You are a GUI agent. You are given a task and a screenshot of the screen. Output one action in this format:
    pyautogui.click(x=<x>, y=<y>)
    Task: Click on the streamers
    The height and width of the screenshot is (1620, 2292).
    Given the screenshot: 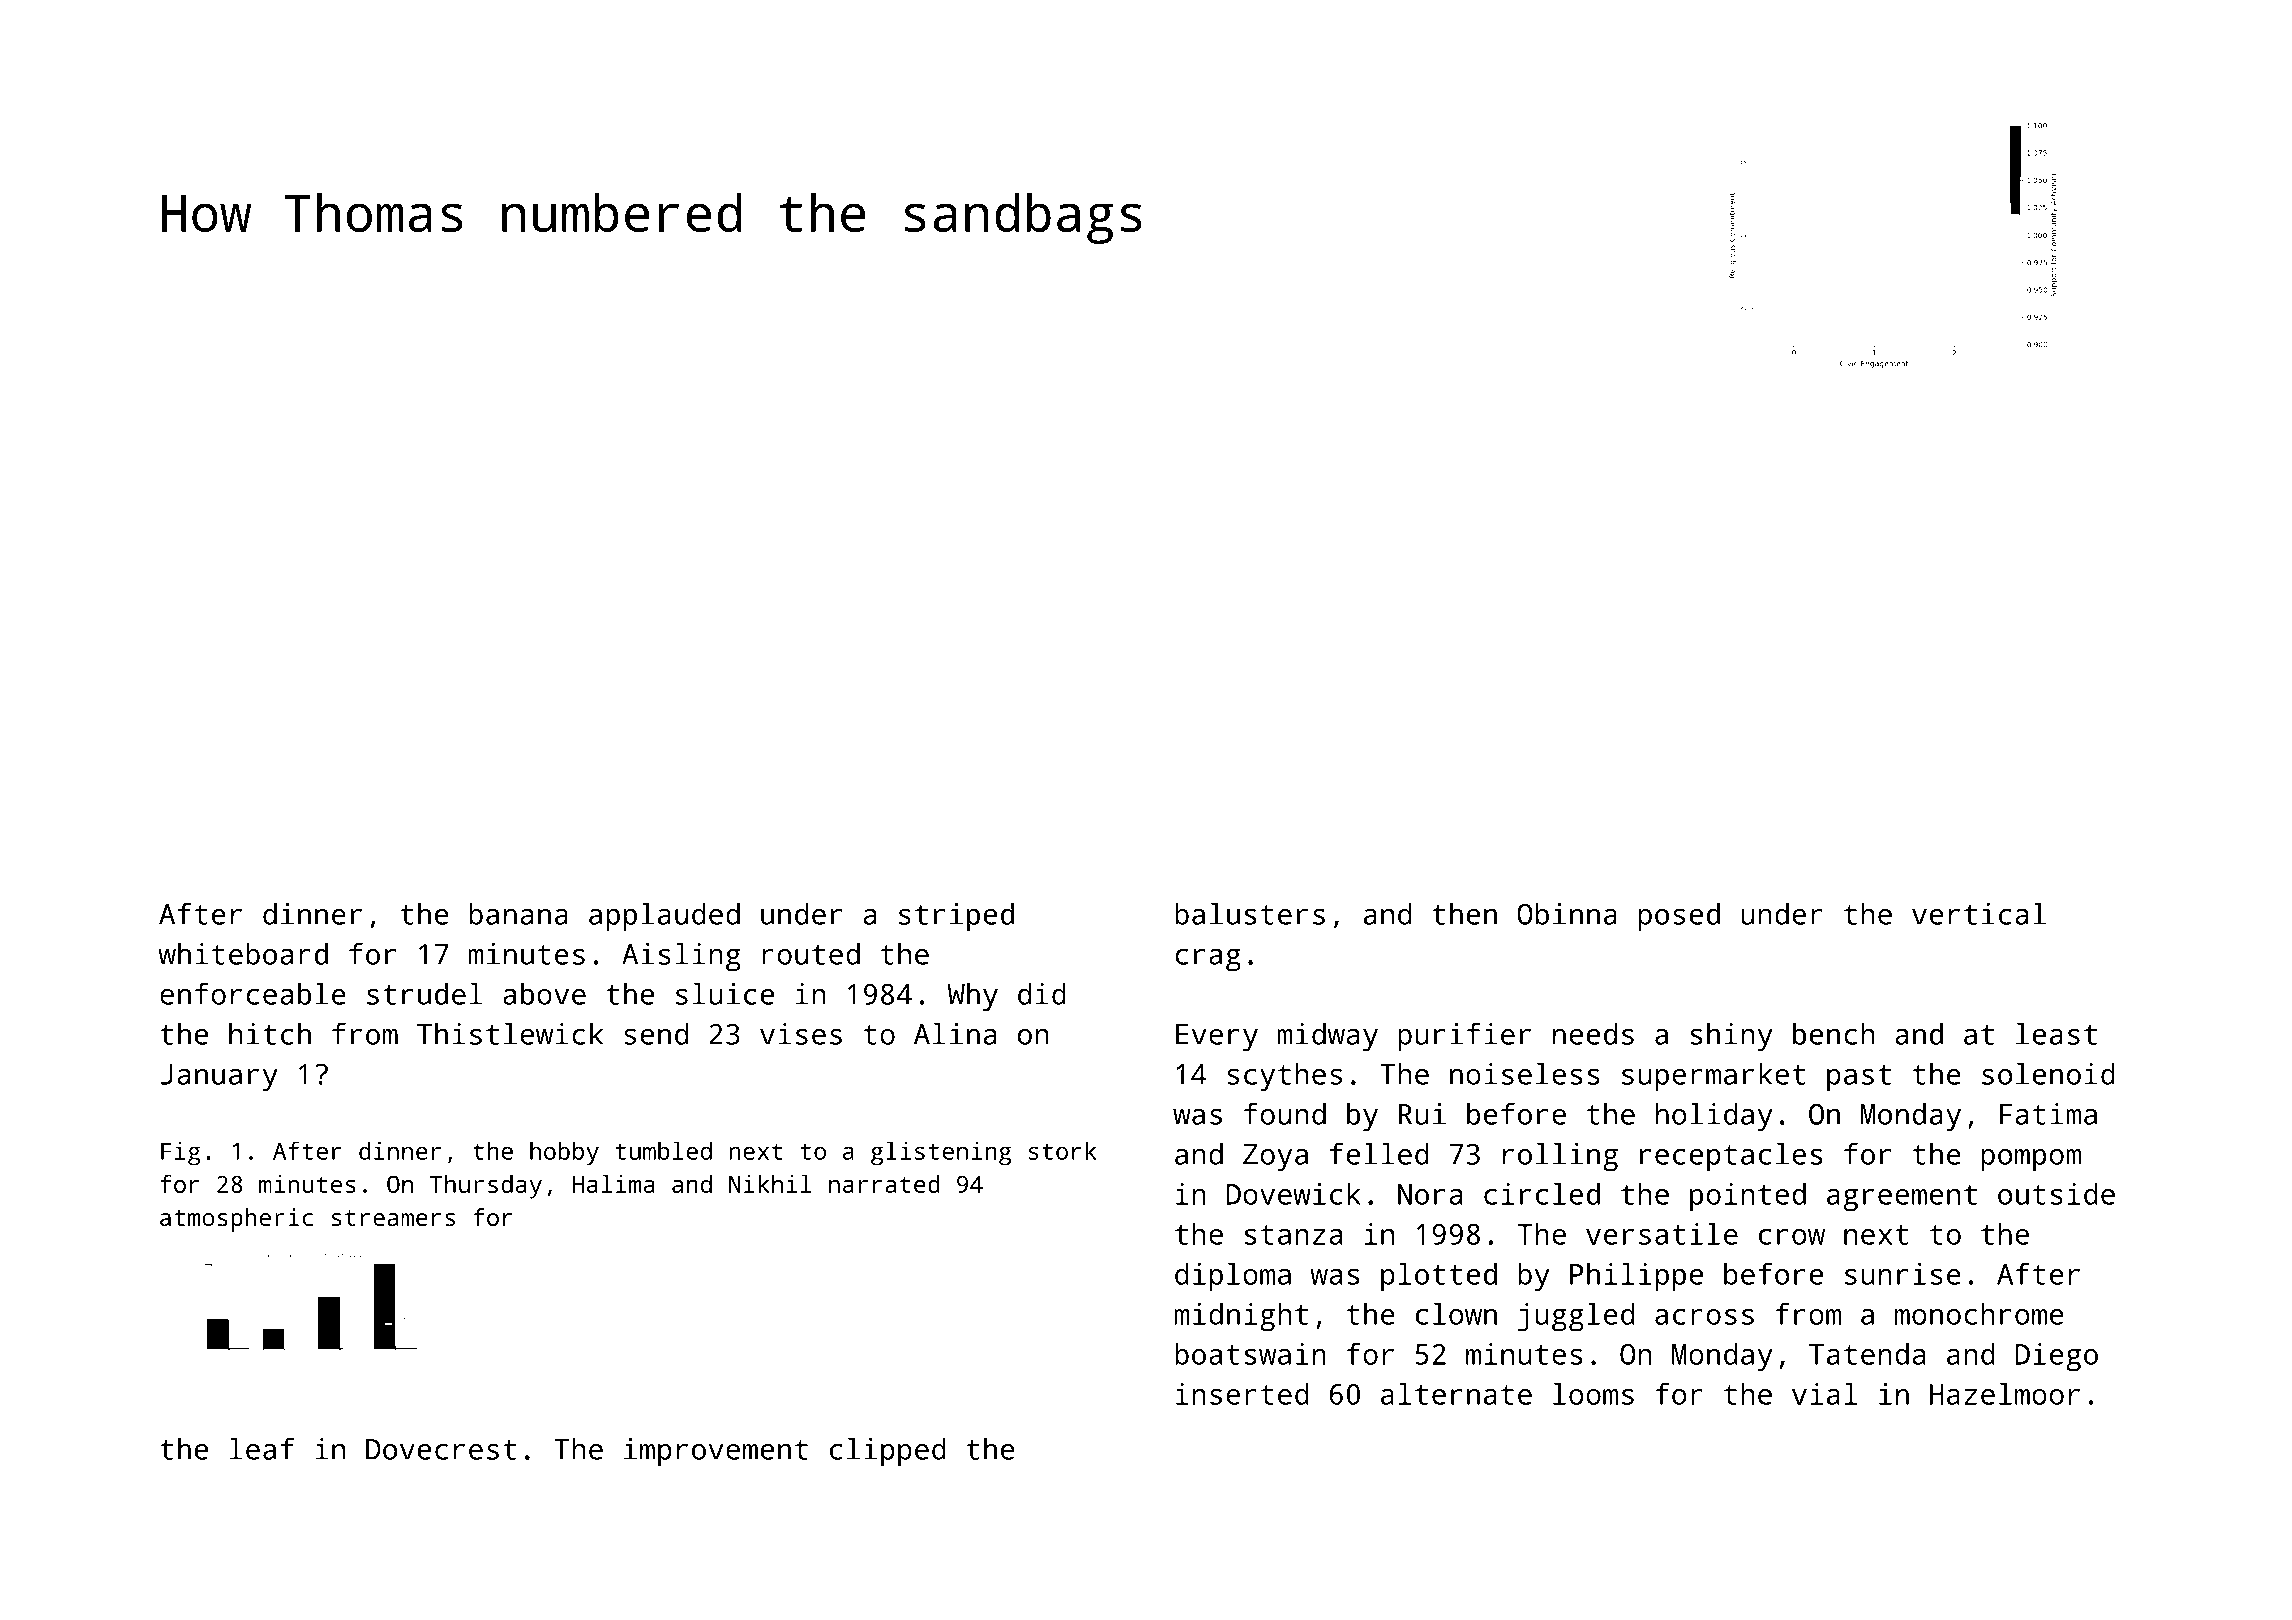 What is the action you would take?
    pyautogui.click(x=393, y=1218)
